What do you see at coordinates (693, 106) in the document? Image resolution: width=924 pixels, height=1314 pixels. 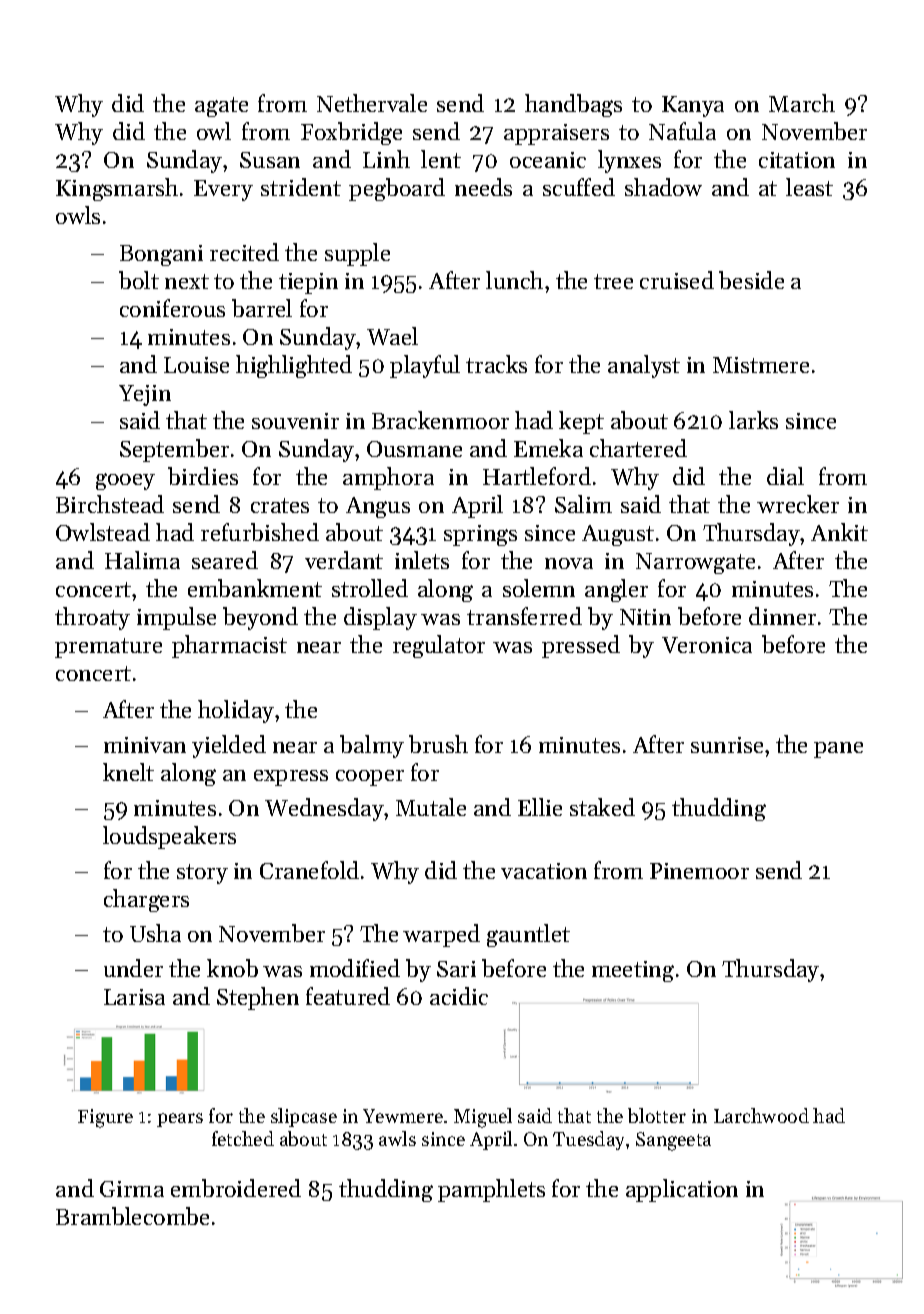 I see `Kanya` at bounding box center [693, 106].
